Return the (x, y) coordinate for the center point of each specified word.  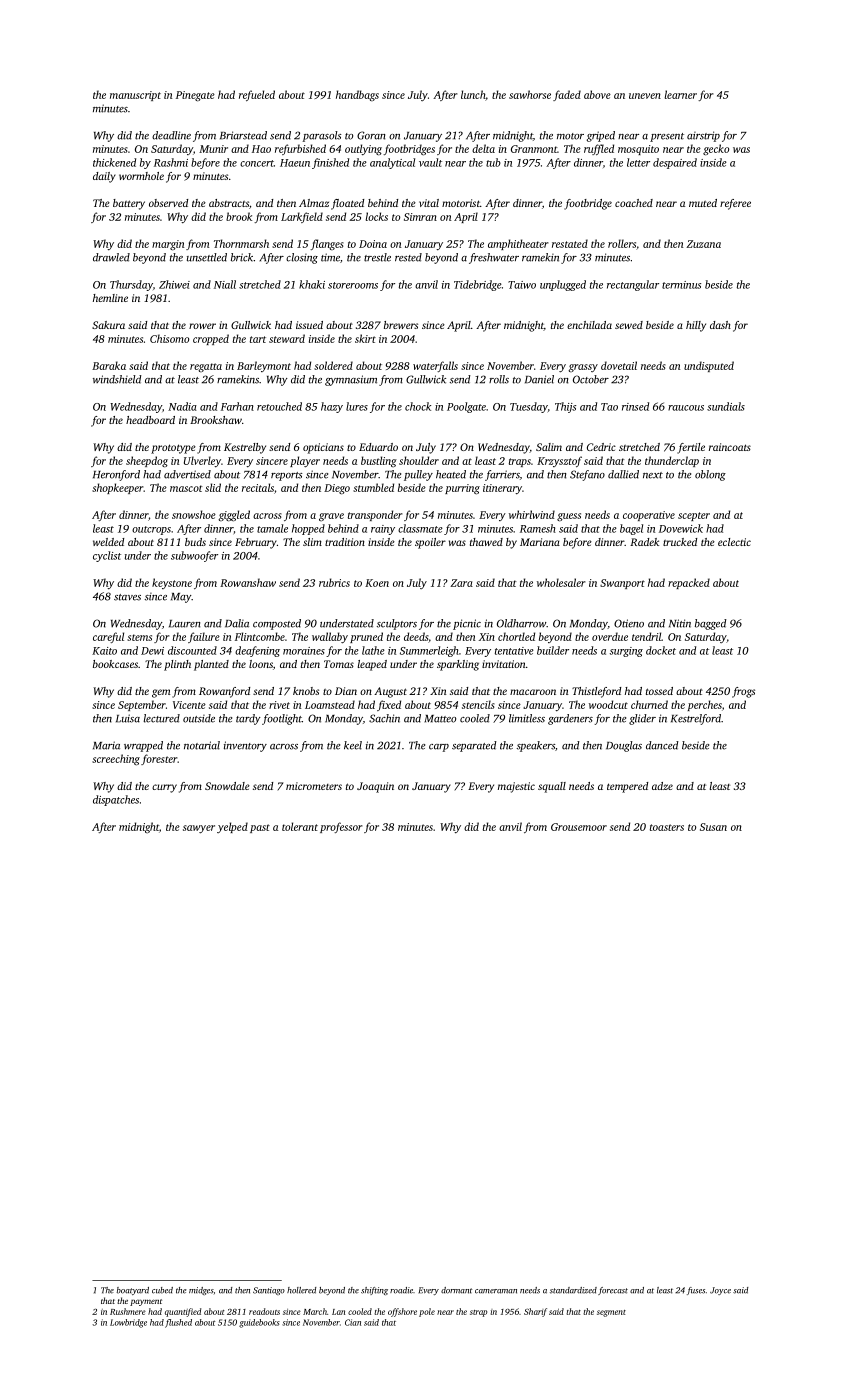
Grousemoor (579, 827)
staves (127, 597)
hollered (302, 1290)
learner (681, 94)
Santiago (269, 1291)
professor (341, 827)
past (260, 828)
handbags (357, 95)
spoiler (430, 543)
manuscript (135, 96)
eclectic (734, 542)
